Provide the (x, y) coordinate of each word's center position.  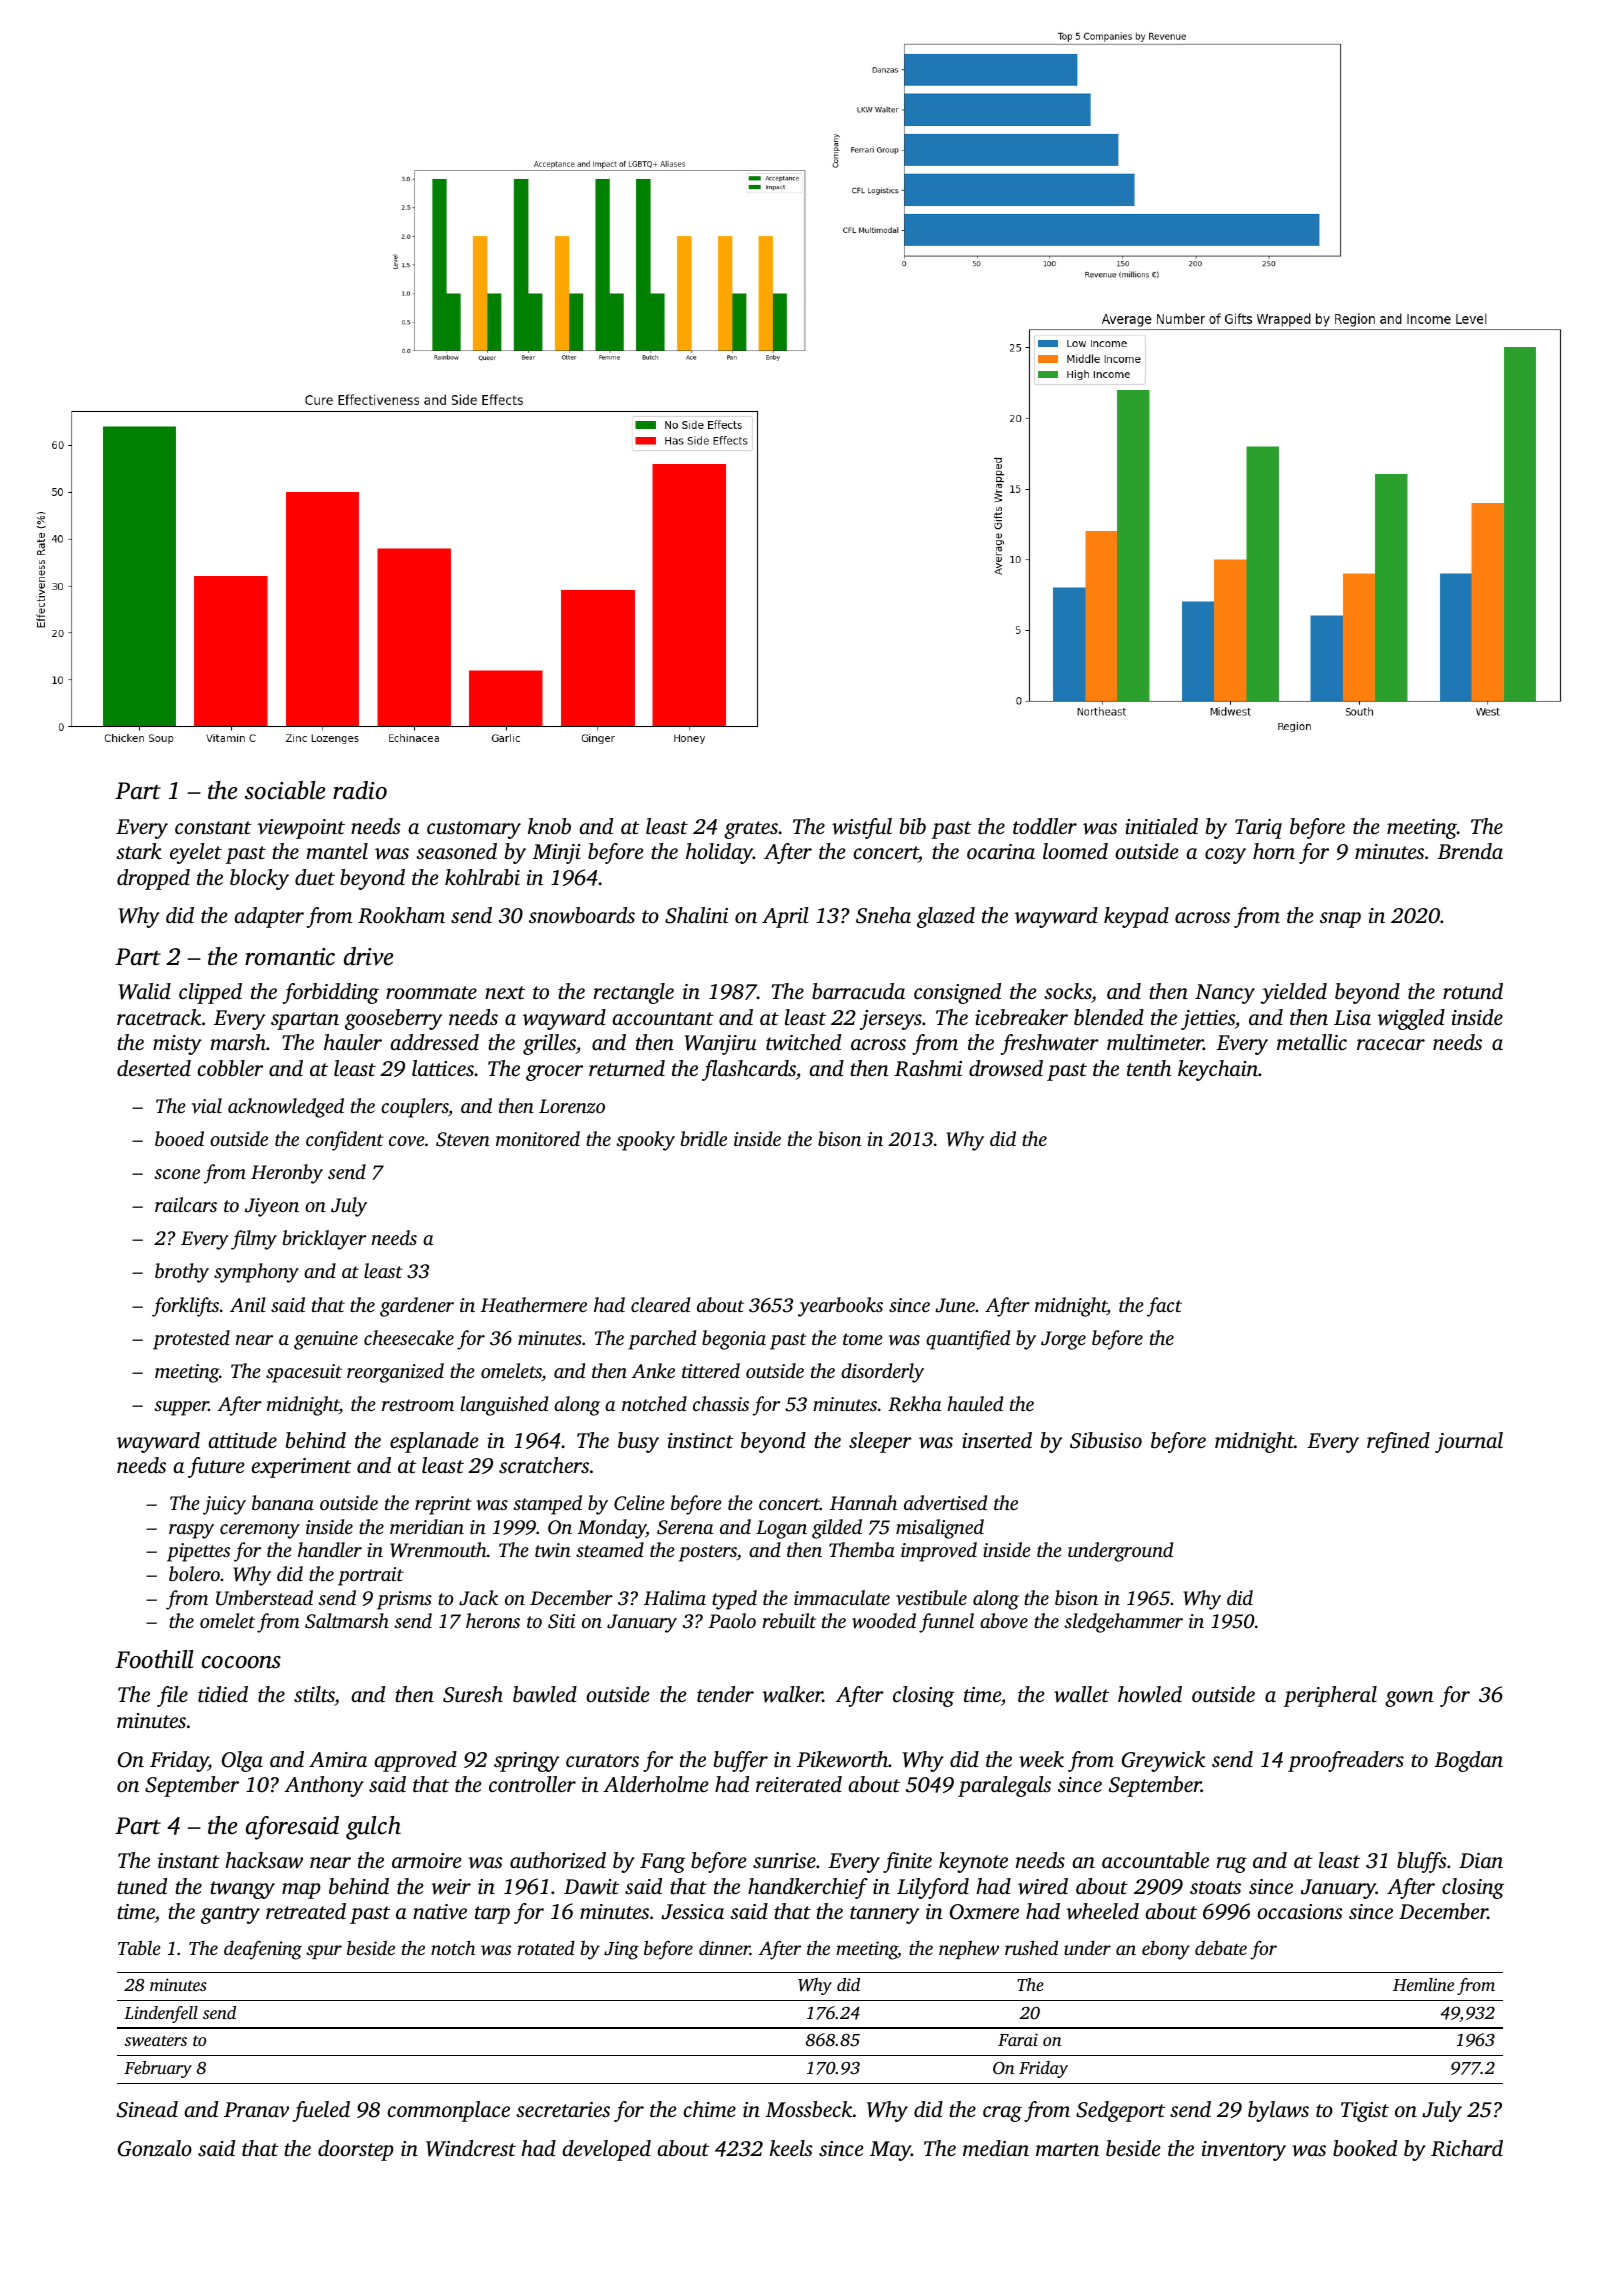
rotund (1473, 991)
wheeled (1102, 1911)
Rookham (401, 915)
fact (1164, 1307)
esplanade (434, 1442)
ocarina (1001, 851)
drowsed (1006, 1068)
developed (606, 2150)
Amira (338, 1759)
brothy (182, 1273)
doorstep (356, 2150)
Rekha (914, 1404)
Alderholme (656, 1784)
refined (1398, 1442)
